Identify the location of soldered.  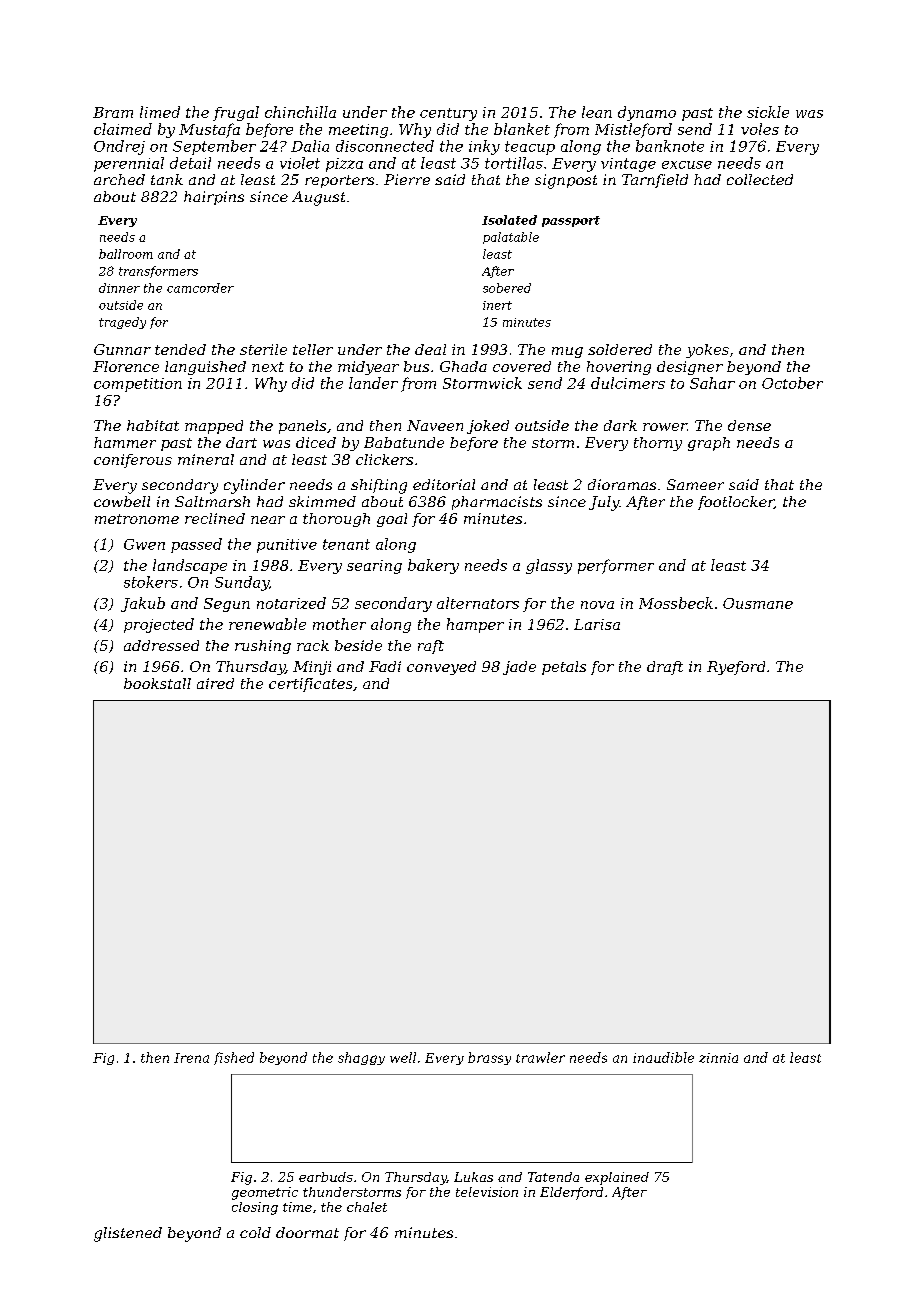
(620, 349).
